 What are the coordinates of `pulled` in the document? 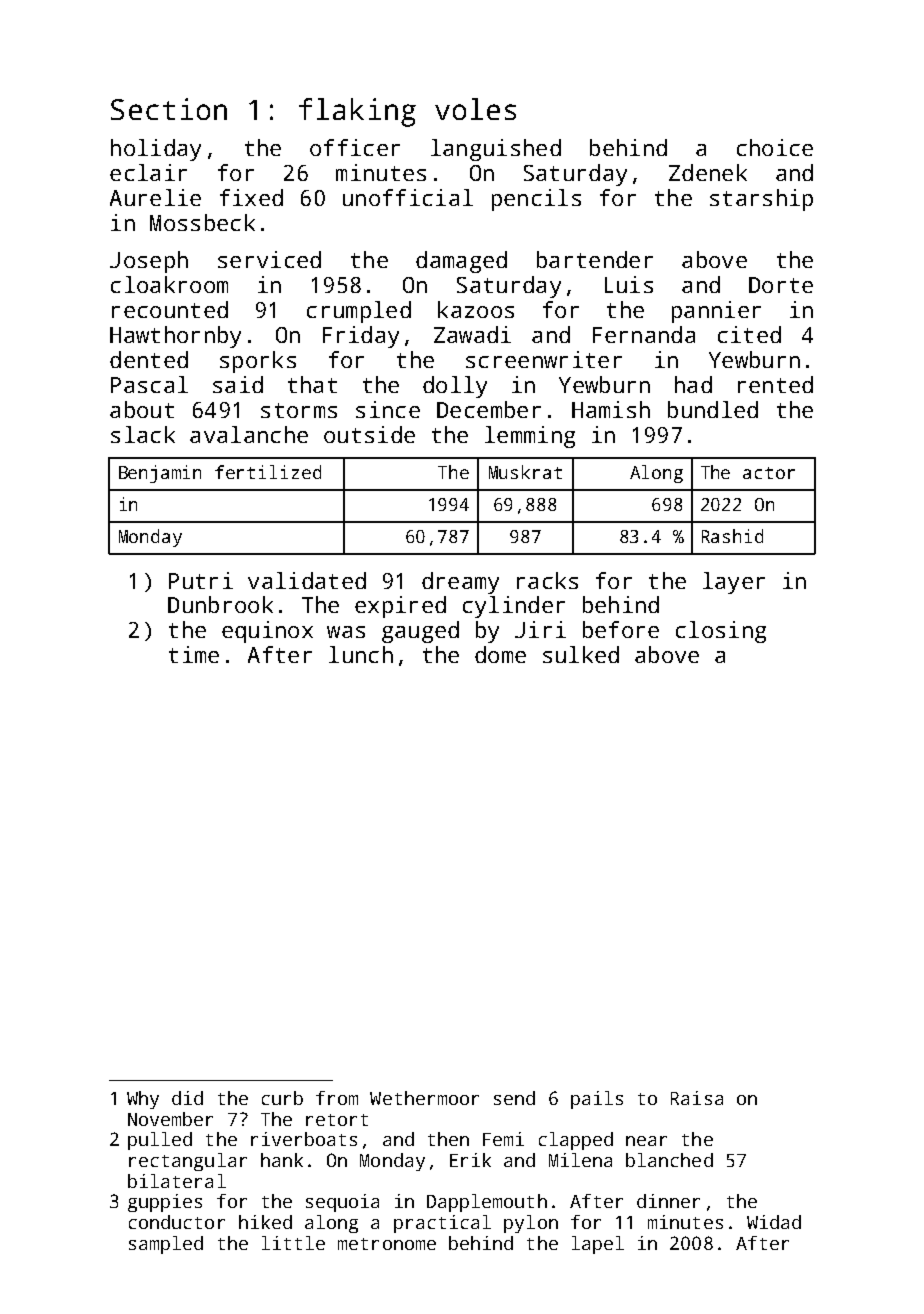 It's located at (160, 1141).
